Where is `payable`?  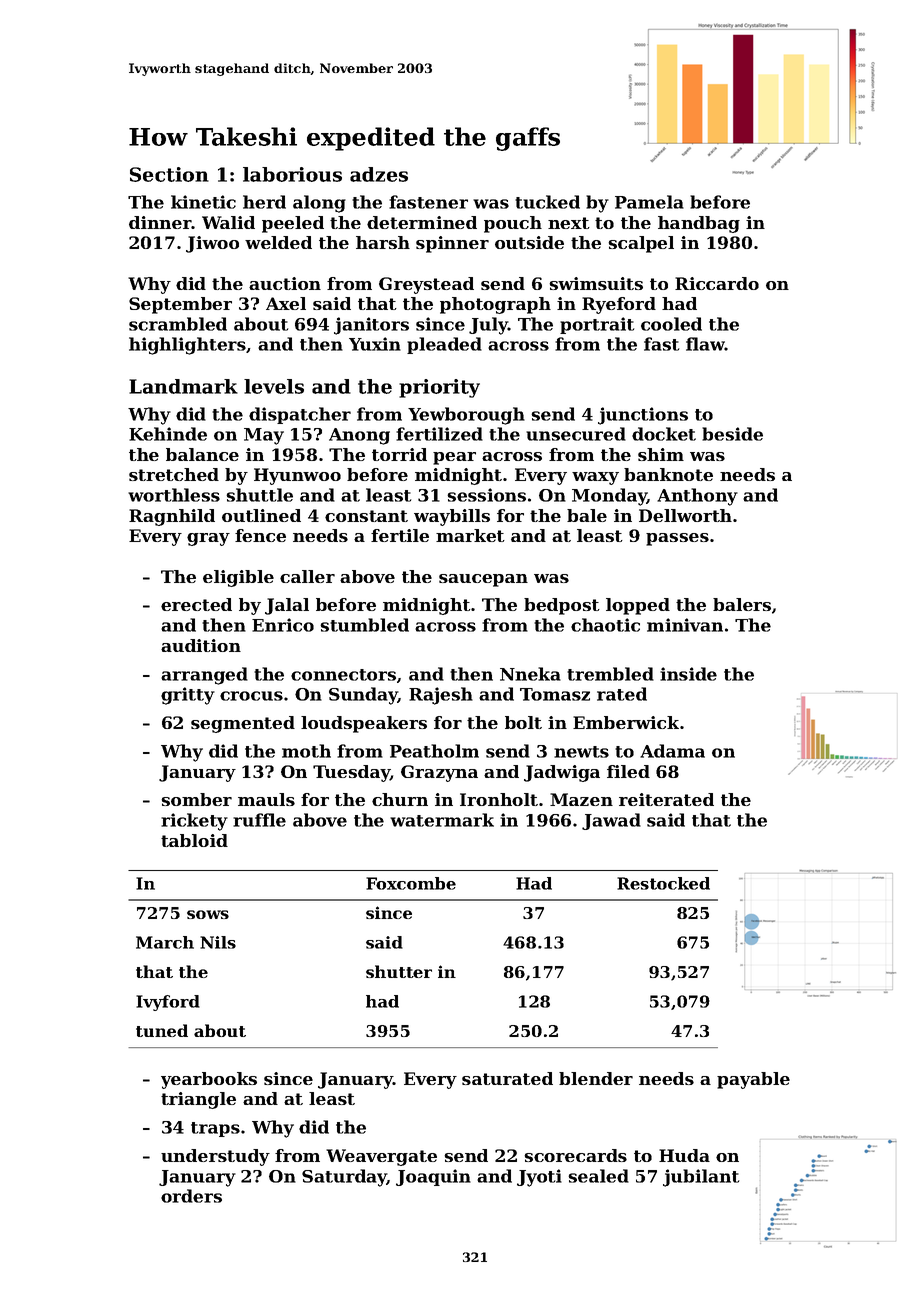
payable is located at coordinates (753, 1080).
